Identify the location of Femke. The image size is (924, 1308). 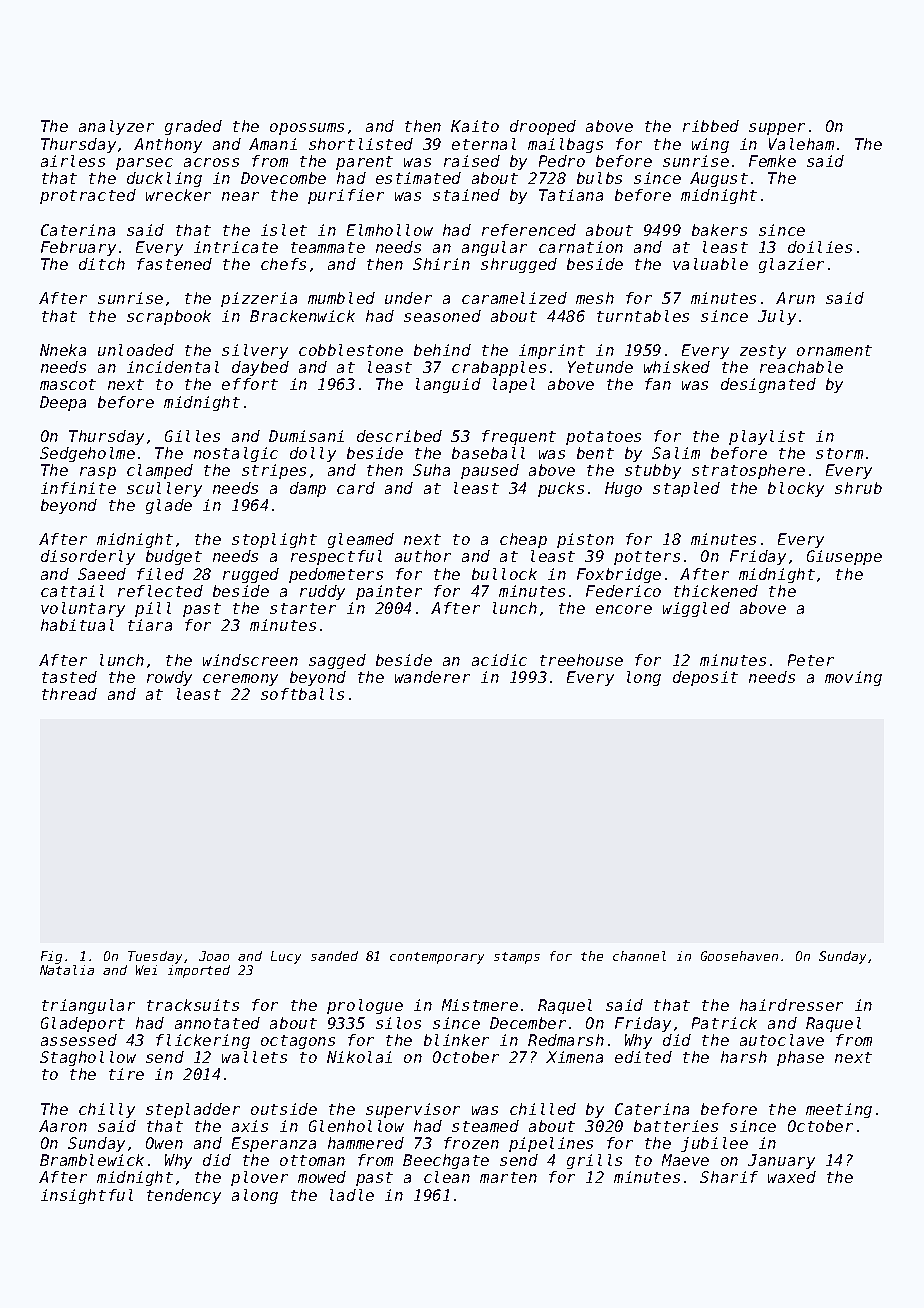
(772, 161).
